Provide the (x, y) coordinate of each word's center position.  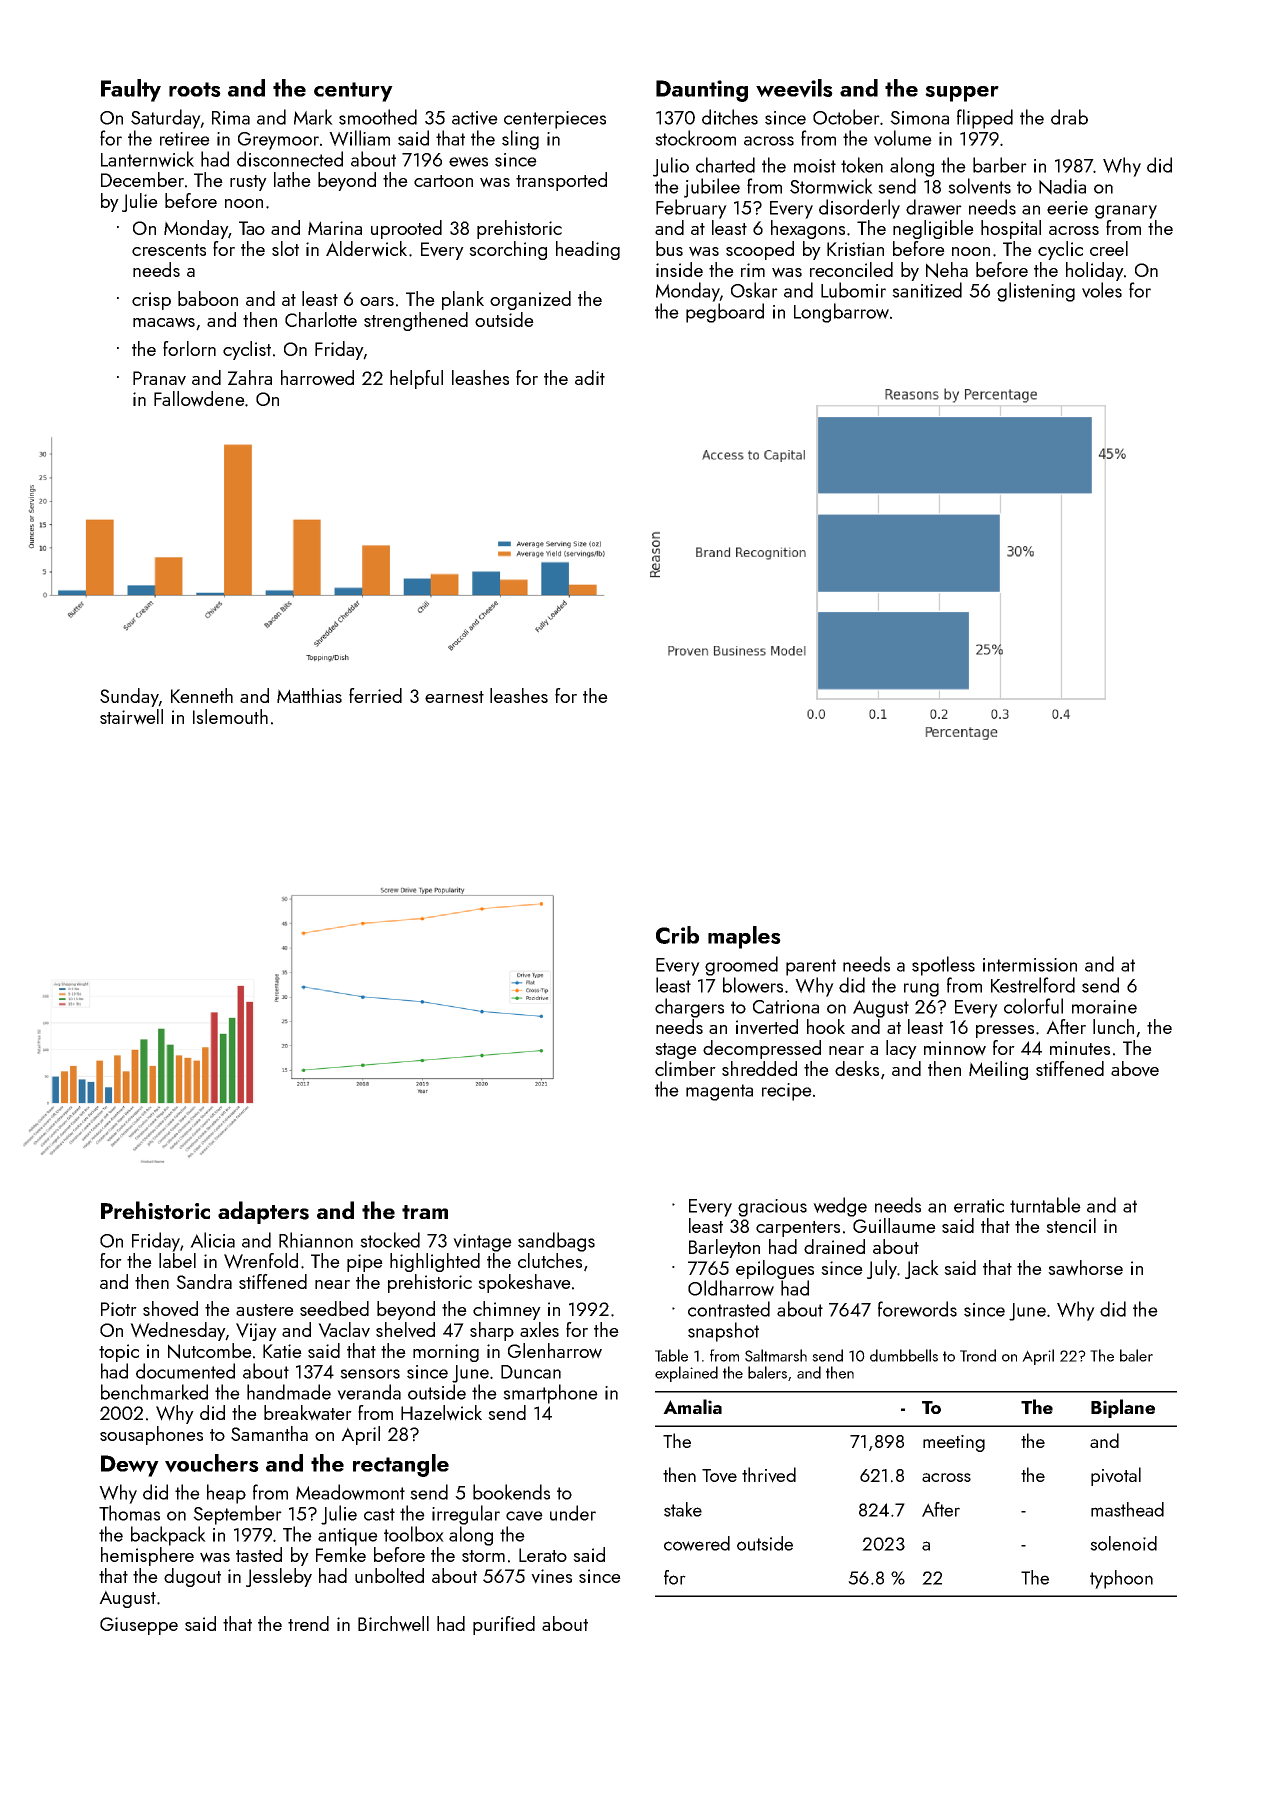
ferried (375, 695)
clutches (550, 1260)
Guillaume (894, 1225)
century (353, 92)
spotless (943, 966)
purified (504, 1625)
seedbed (334, 1308)
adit (590, 377)
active (475, 118)
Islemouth (230, 716)
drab (1069, 117)
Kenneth (202, 695)
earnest (454, 697)
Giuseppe (139, 1626)
